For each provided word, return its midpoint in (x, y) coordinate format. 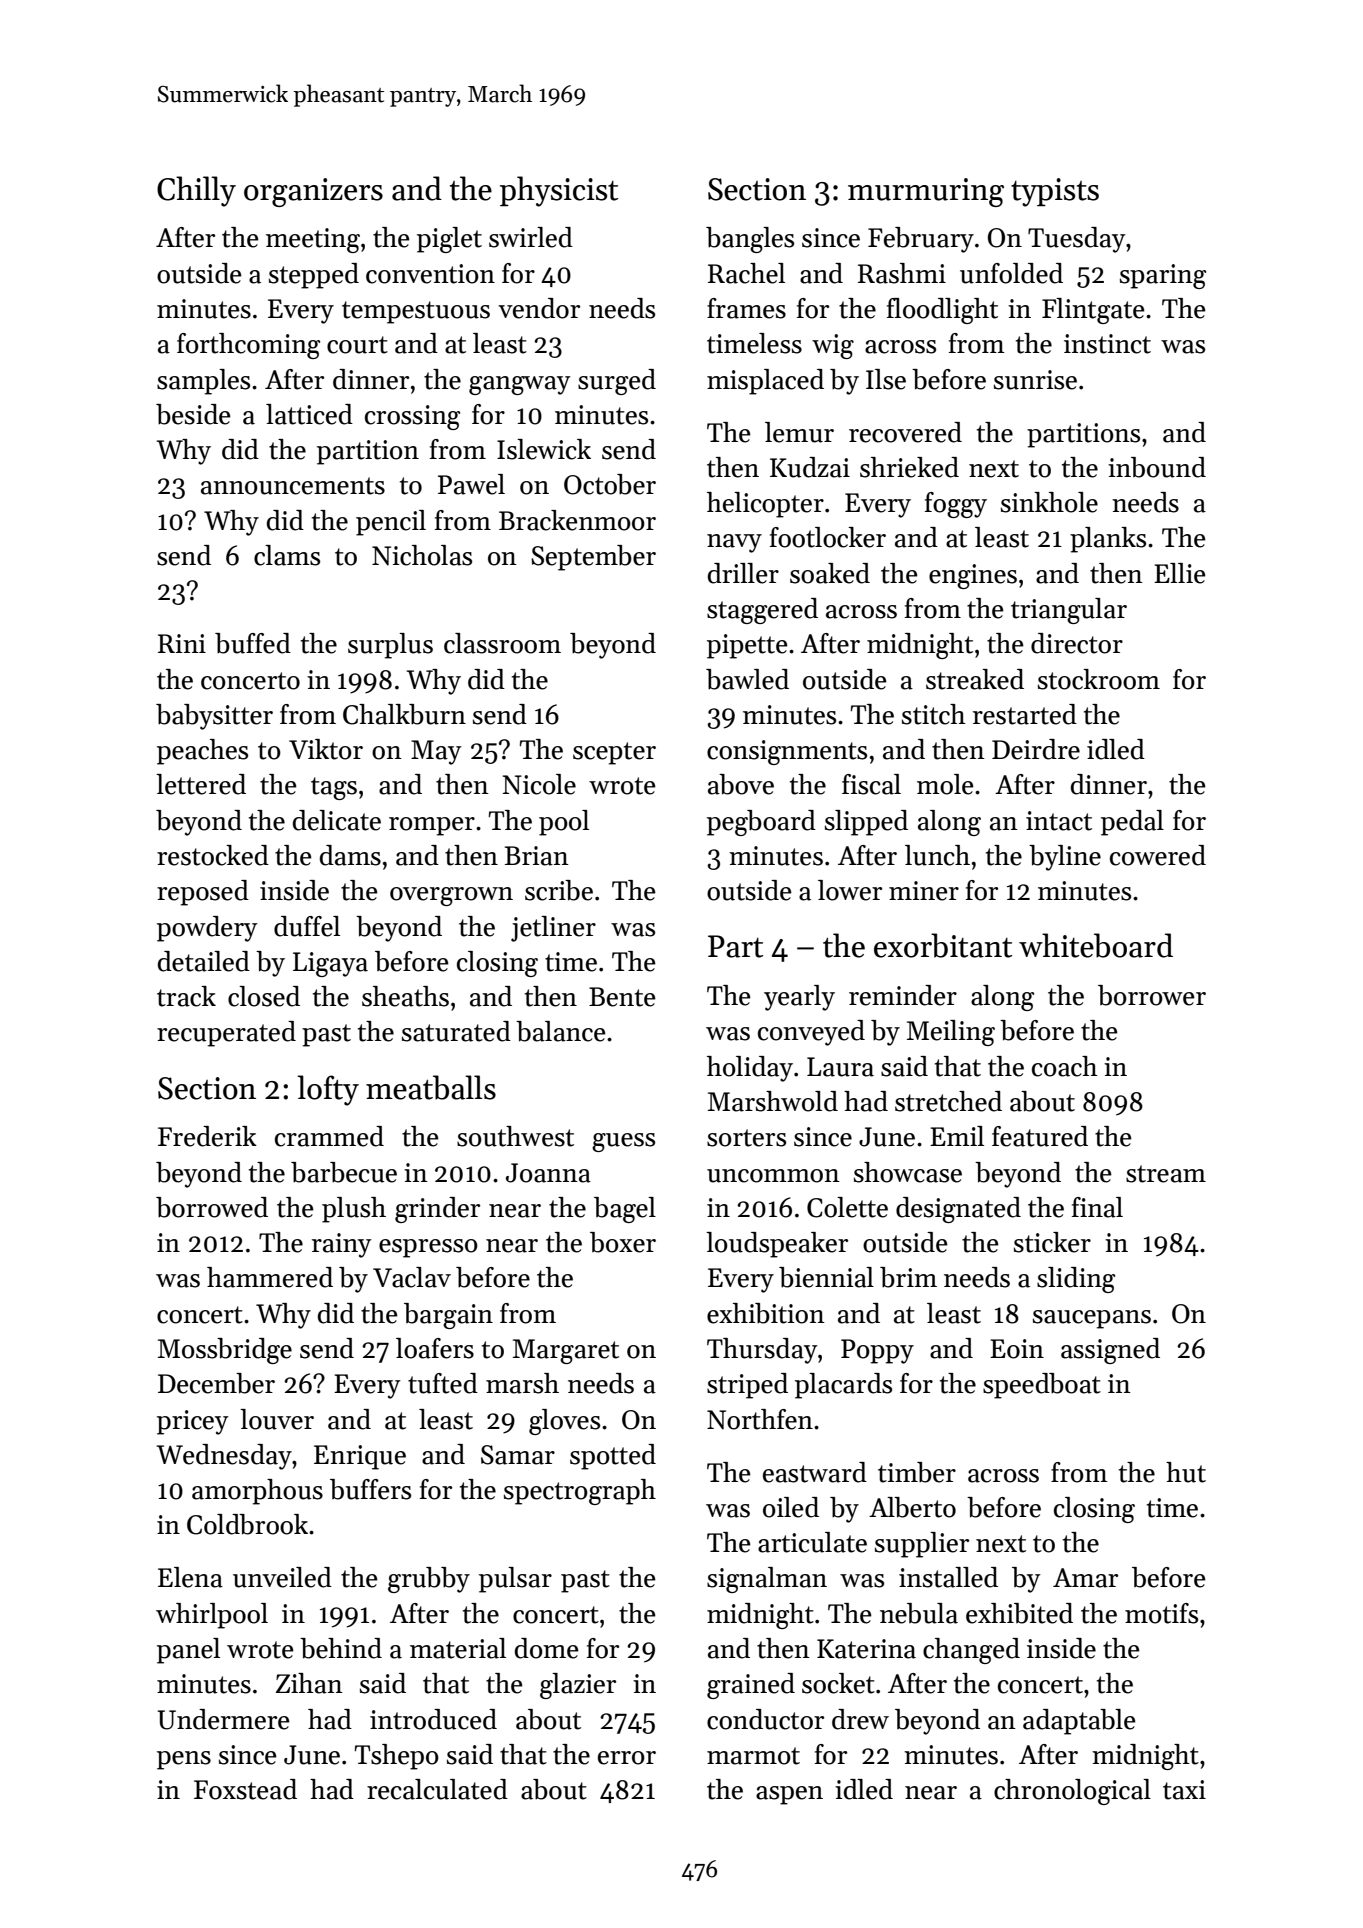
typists (1055, 192)
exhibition (766, 1313)
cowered (1158, 855)
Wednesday (224, 1457)
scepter (614, 753)
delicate (337, 820)
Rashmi (902, 273)
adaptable (1079, 1722)
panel (188, 1651)
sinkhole (1049, 502)
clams (287, 555)
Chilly (196, 191)
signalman (767, 1580)
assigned (1110, 1351)
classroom (502, 643)
